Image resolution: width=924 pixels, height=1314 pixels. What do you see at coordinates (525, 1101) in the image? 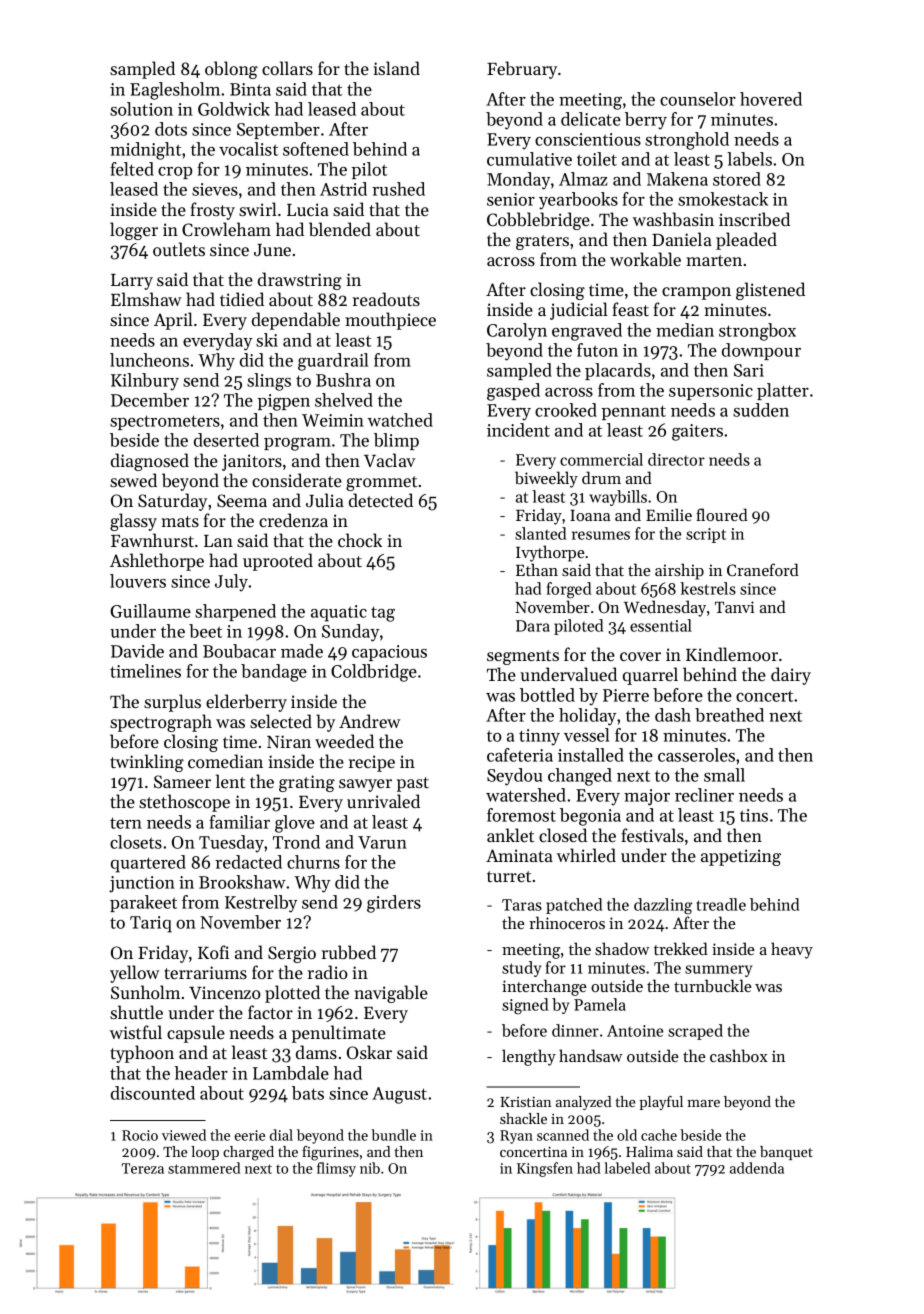
I see `Kristian` at bounding box center [525, 1101].
